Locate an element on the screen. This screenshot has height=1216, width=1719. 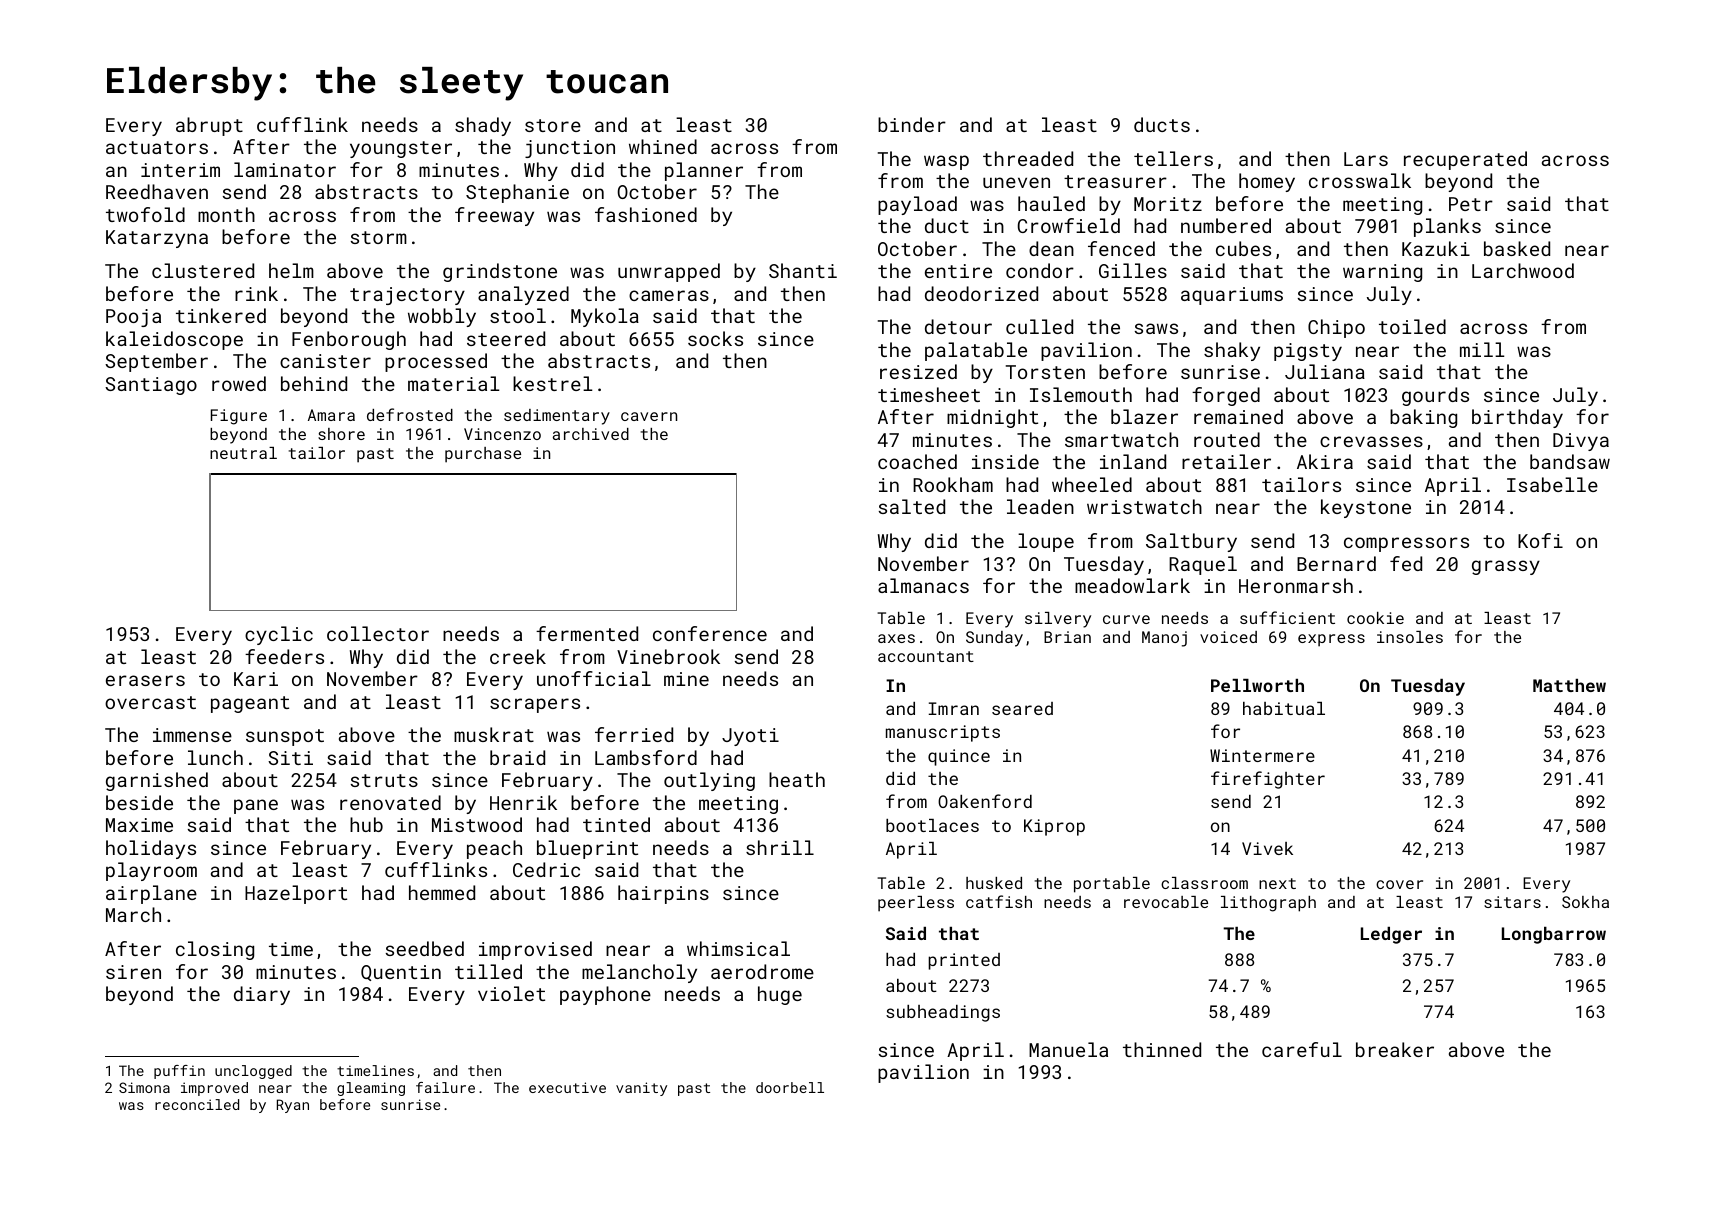
quince is located at coordinates (959, 757).
